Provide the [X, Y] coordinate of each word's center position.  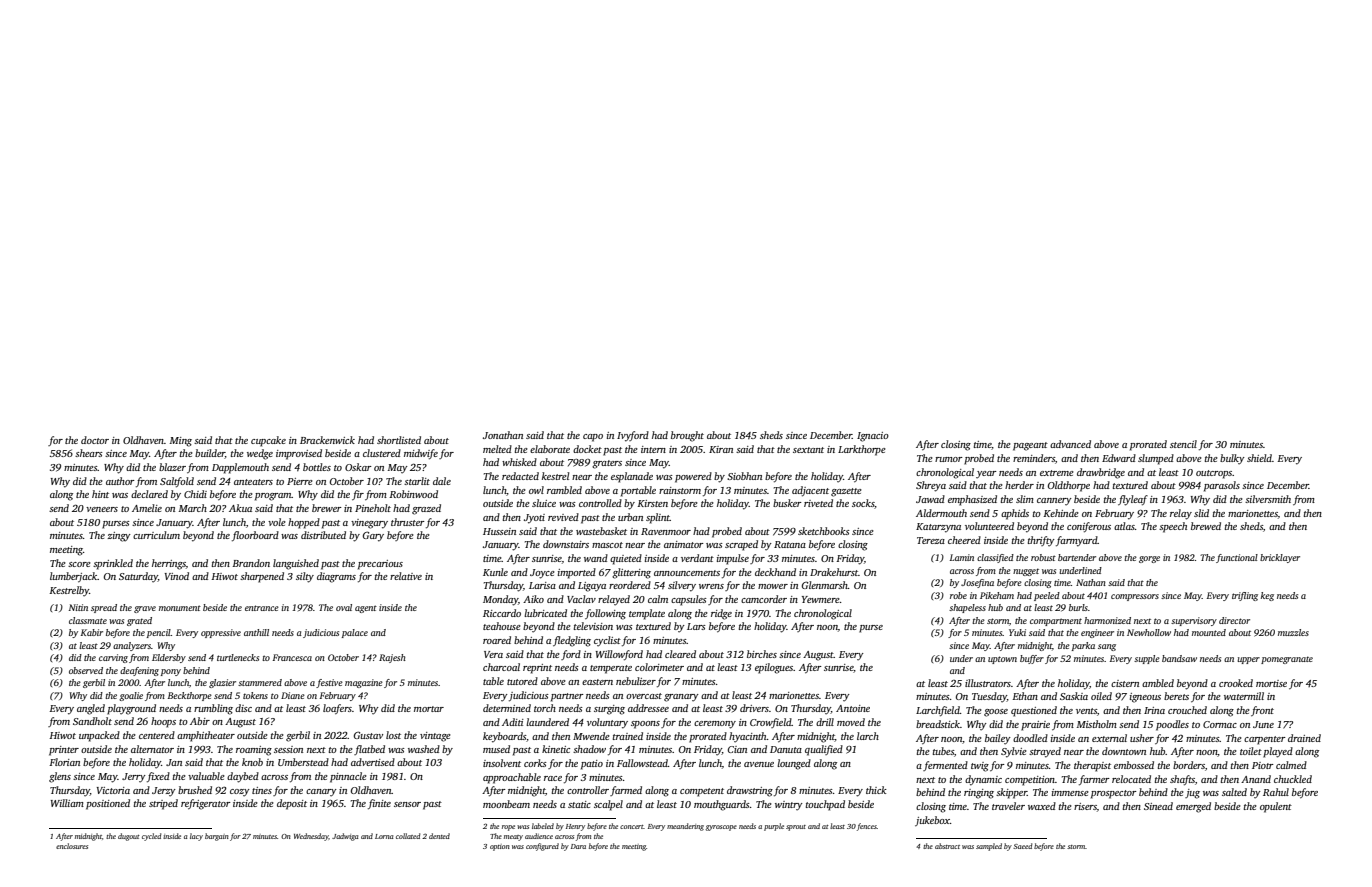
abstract [947, 846]
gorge [1149, 559]
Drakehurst [834, 572]
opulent [1276, 807]
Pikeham [997, 595]
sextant [808, 450]
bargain [217, 837]
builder [210, 454]
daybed [243, 777]
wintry [789, 806]
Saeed [1022, 846]
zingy [119, 537]
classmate [88, 620]
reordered [630, 585]
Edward [1119, 458]
